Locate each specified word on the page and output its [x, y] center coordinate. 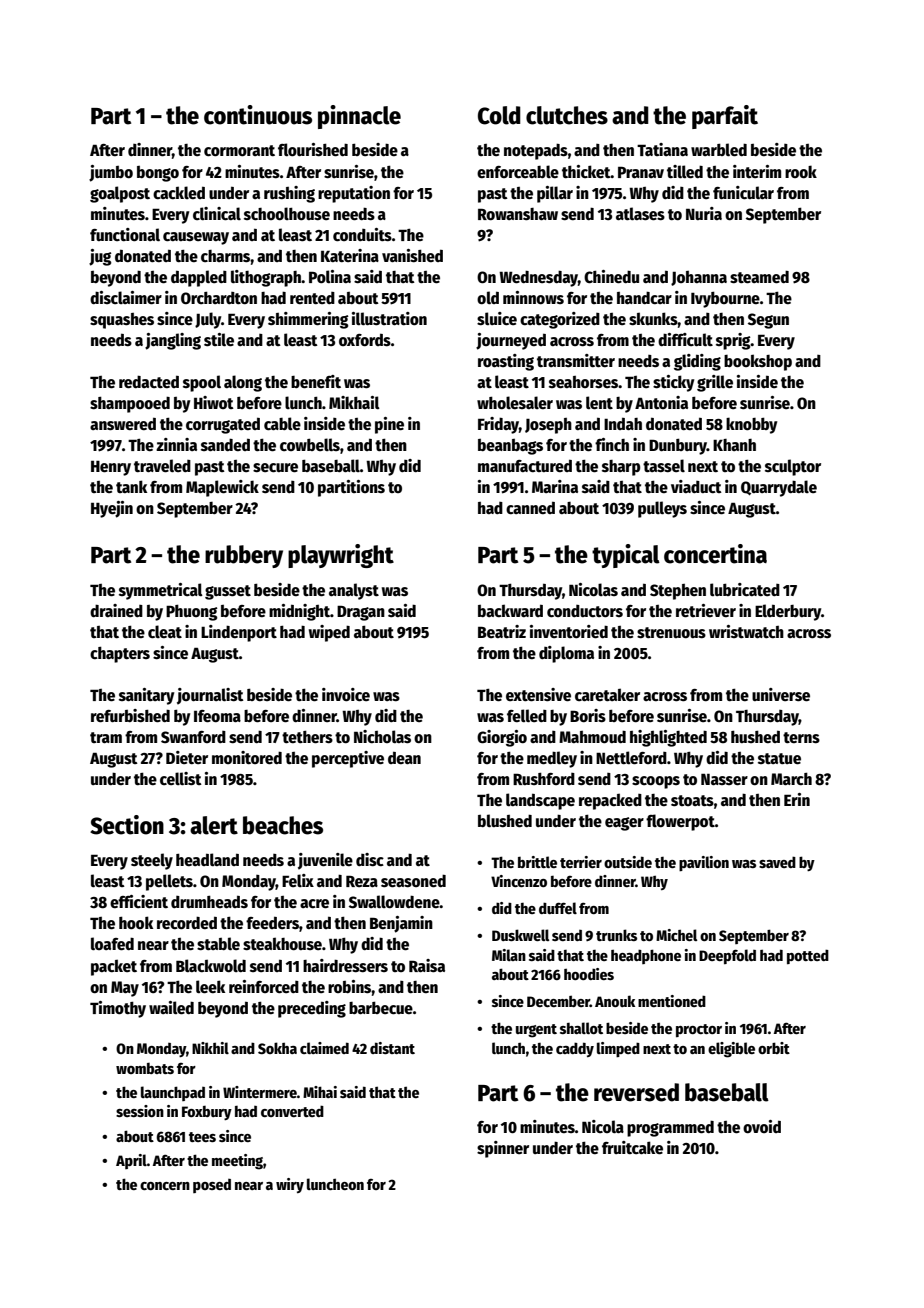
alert [214, 825]
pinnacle [359, 117]
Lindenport [239, 633]
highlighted [668, 738]
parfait [725, 117]
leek [210, 987]
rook [801, 171]
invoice [346, 695]
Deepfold [727, 956]
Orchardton [219, 297]
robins [350, 986]
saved [777, 862]
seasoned [413, 881]
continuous [258, 115]
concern [165, 1186]
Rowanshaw [518, 214]
